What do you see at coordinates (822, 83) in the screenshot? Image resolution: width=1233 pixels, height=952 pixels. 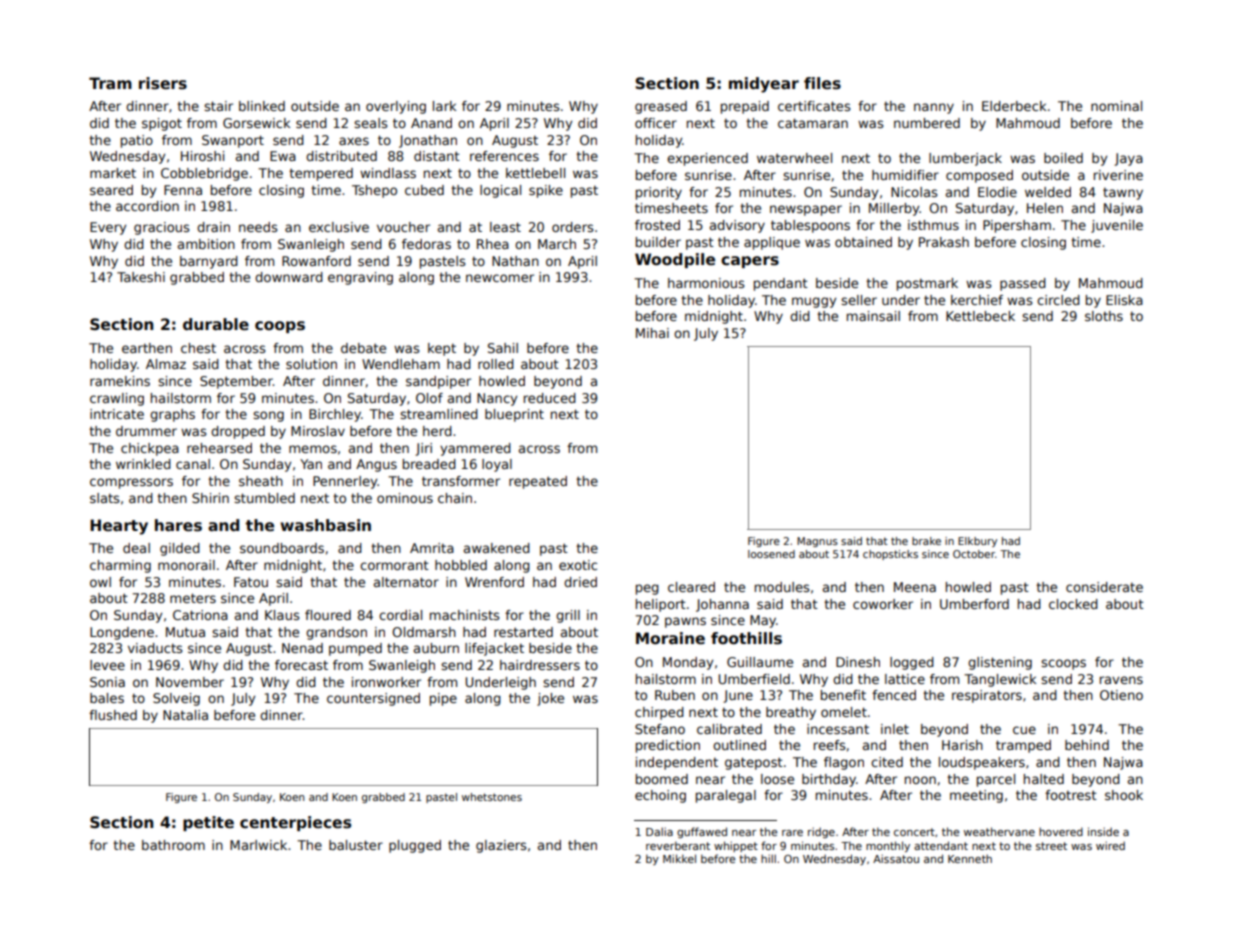 I see `files` at bounding box center [822, 83].
